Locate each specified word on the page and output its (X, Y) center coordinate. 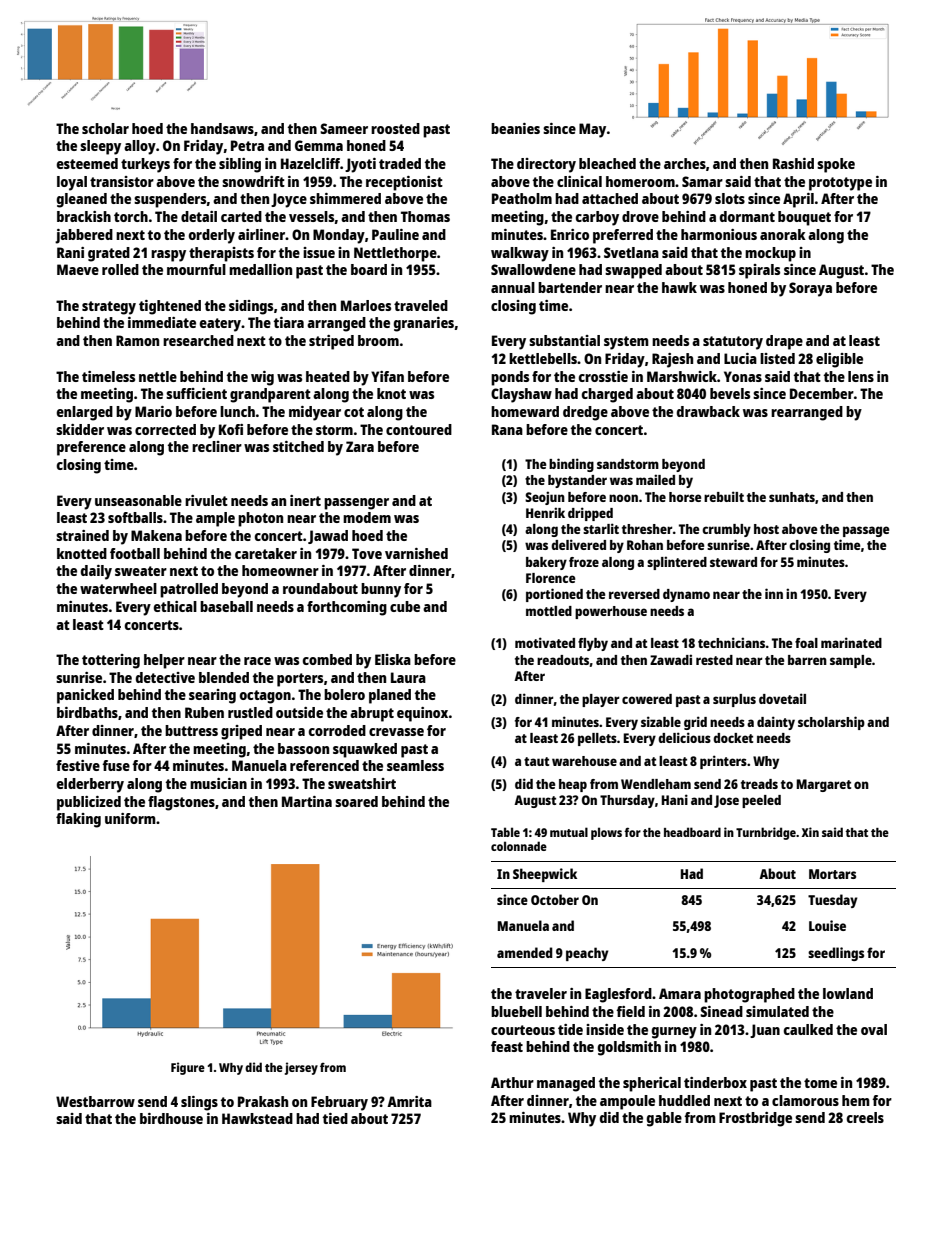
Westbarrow (95, 1101)
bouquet (804, 218)
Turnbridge (766, 833)
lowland (848, 993)
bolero (344, 694)
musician (218, 783)
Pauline (395, 234)
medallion (260, 269)
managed (566, 1084)
